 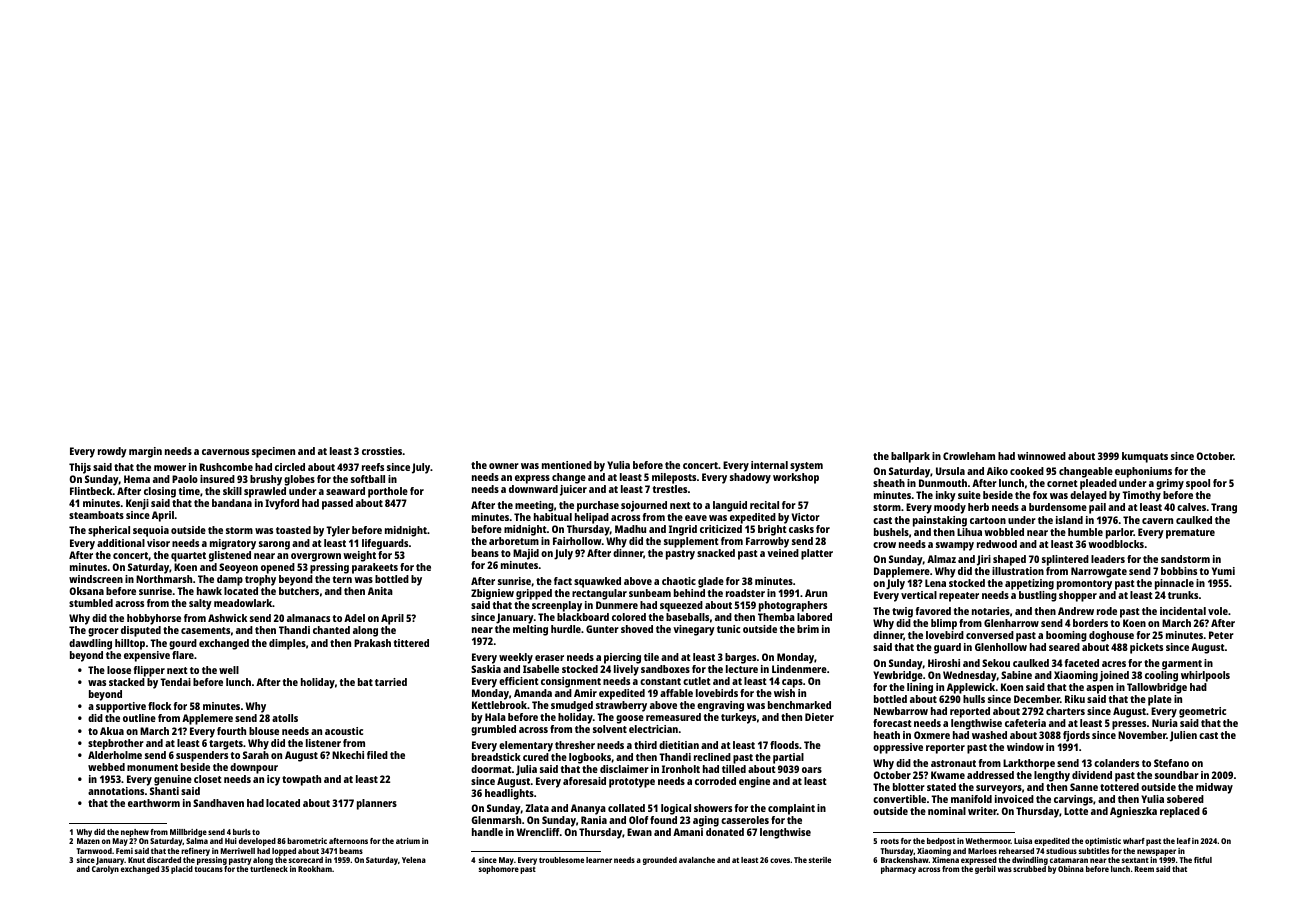 I want to click on Marloes, so click(x=982, y=851).
